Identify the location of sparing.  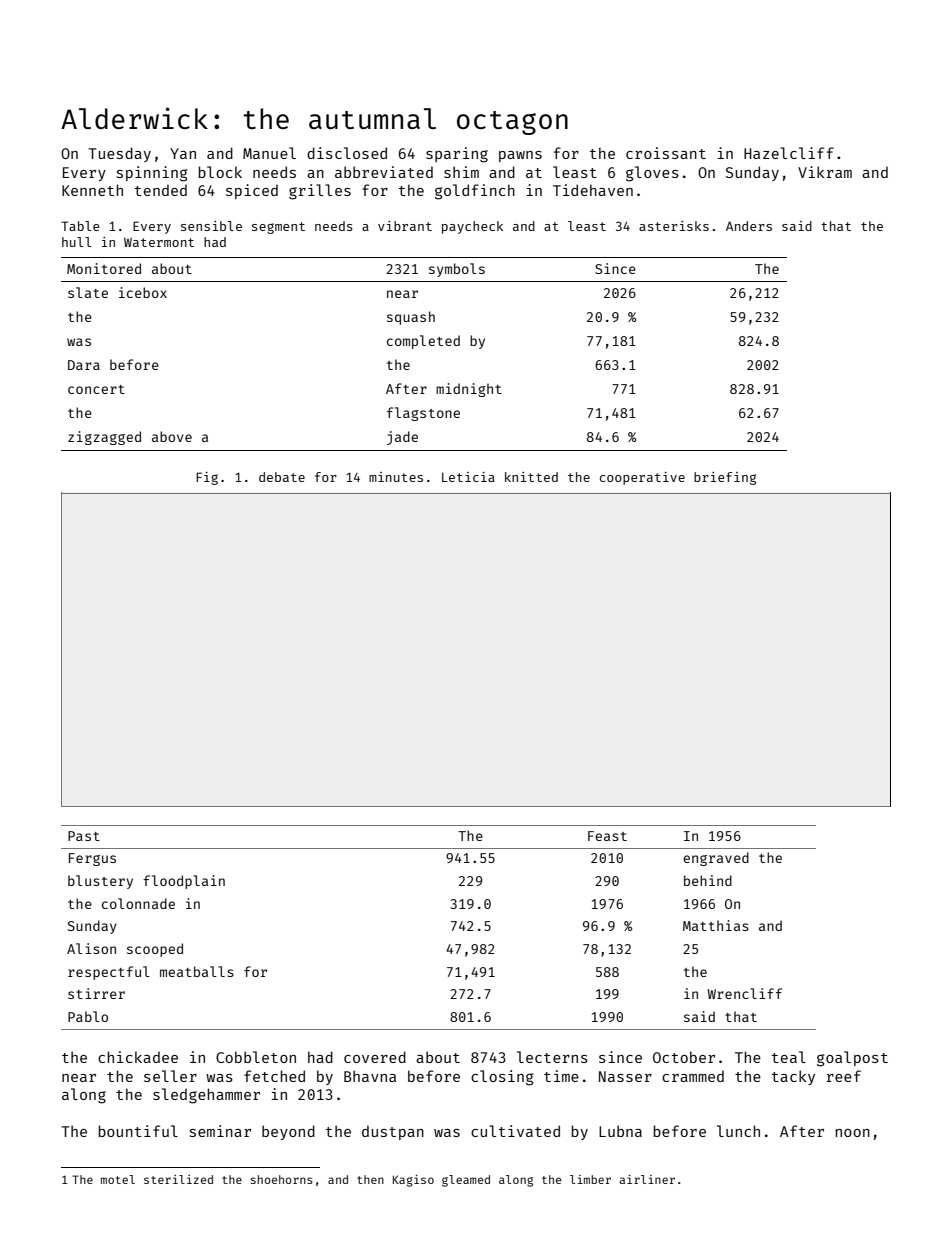
(457, 155).
